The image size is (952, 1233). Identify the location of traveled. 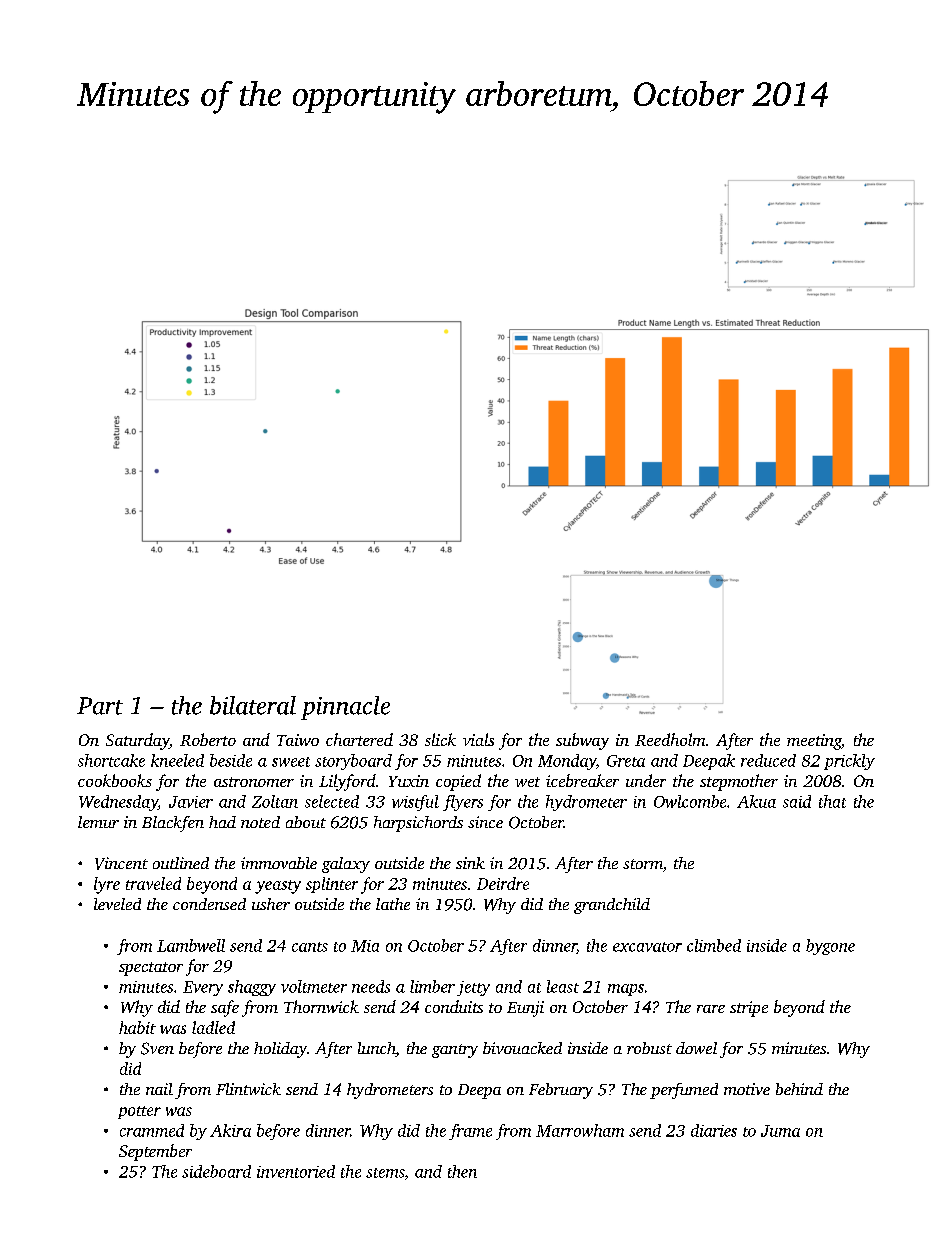
(153, 883).
